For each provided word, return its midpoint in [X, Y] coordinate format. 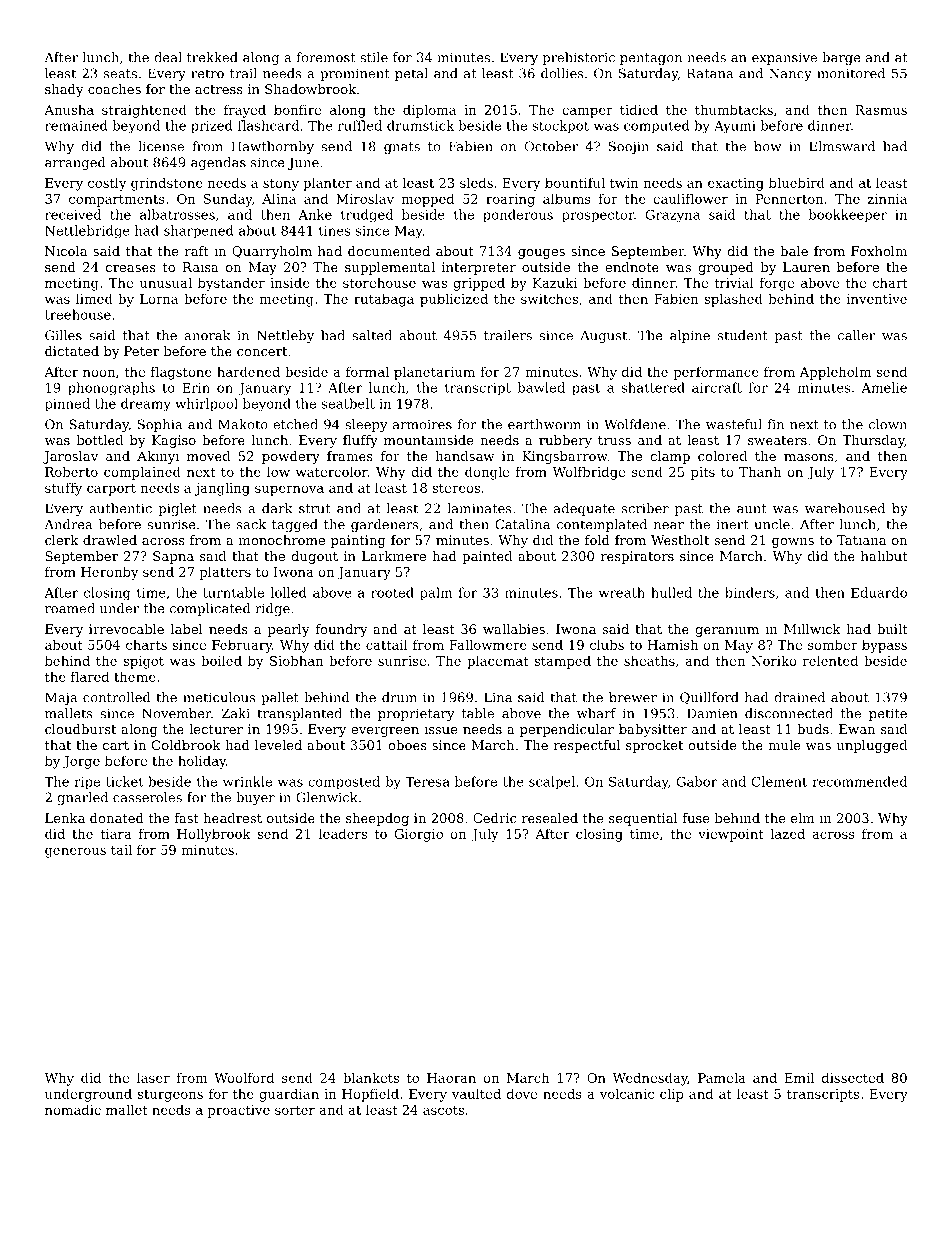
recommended [860, 781]
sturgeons [170, 1096]
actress [219, 89]
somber [833, 644]
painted [487, 557]
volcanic [627, 1093]
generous [75, 852]
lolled [289, 592]
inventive [877, 299]
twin [624, 183]
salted [372, 335]
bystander [231, 284]
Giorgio [419, 835]
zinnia [887, 199]
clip [672, 1095]
